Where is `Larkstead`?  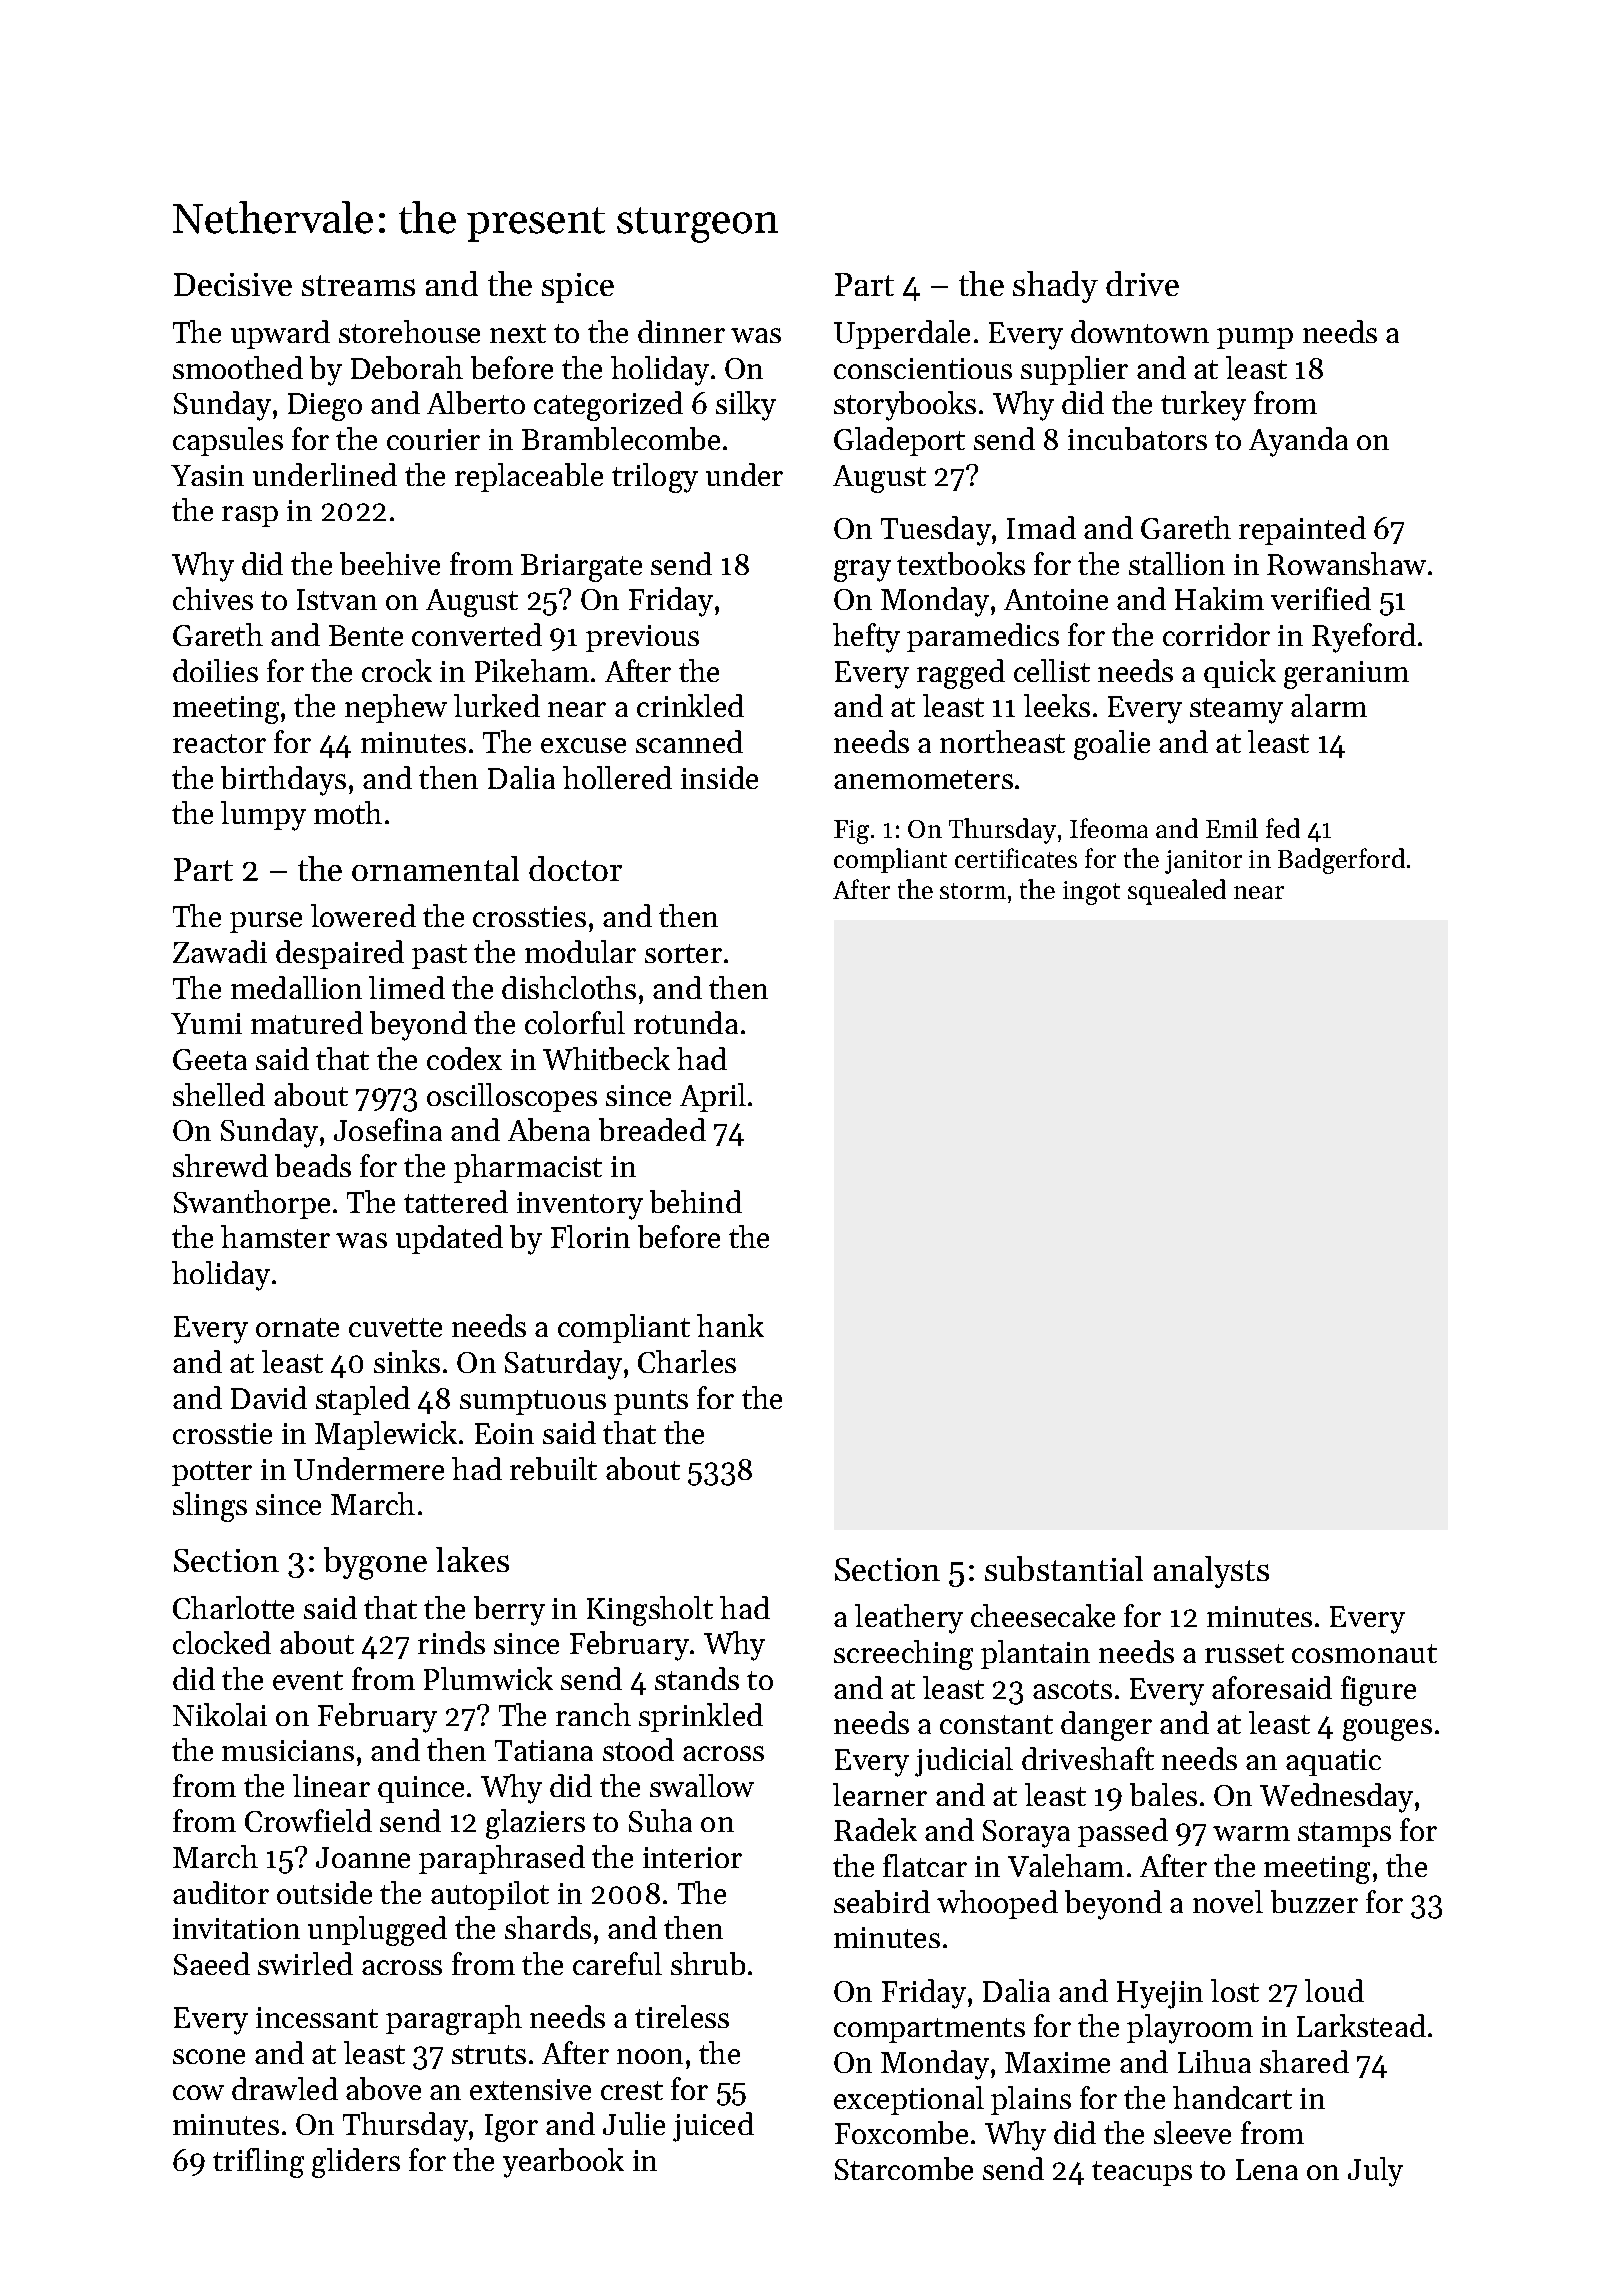 Larkstead is located at coordinates (1361, 2025).
